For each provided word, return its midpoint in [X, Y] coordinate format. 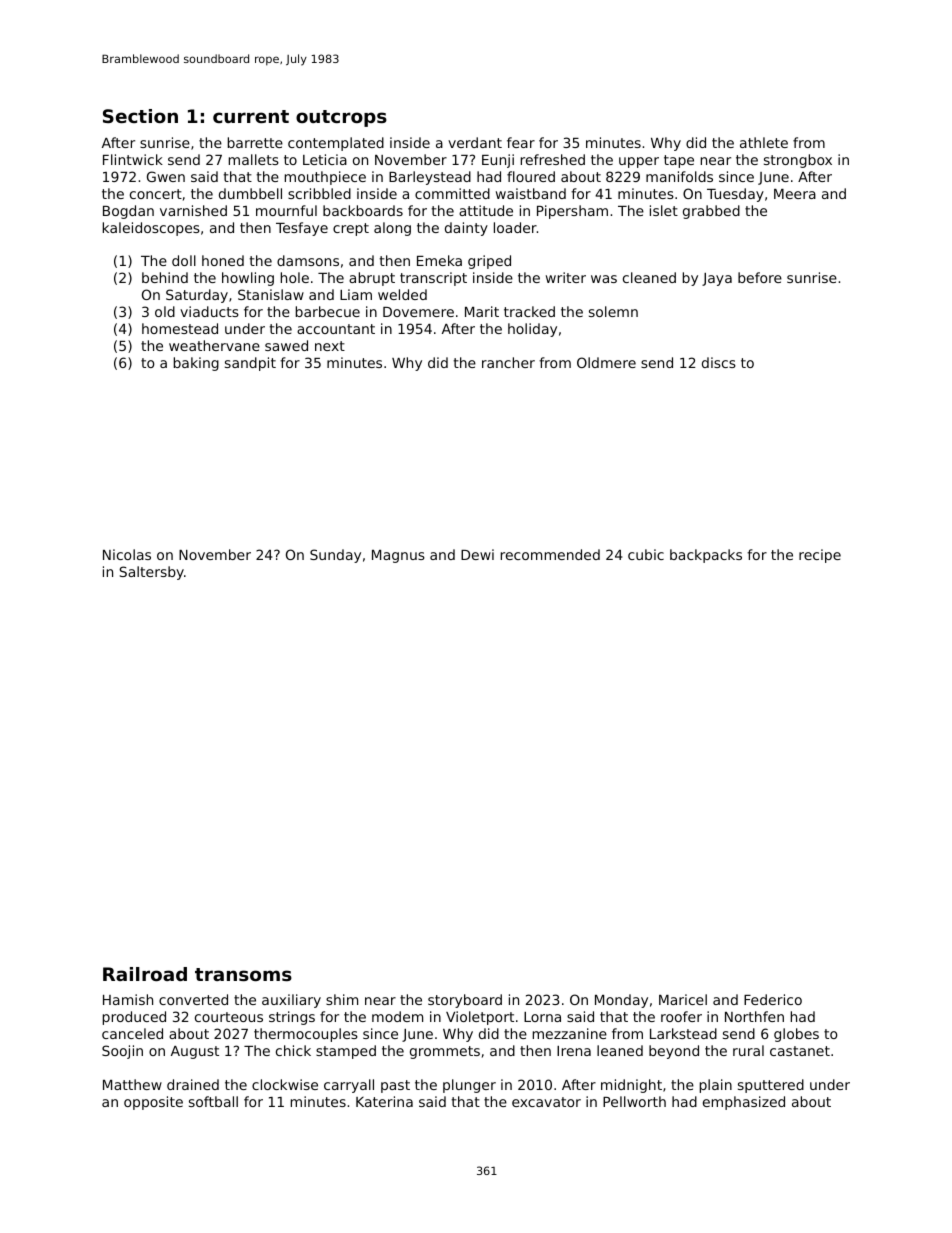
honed [223, 260]
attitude [486, 210]
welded [402, 294]
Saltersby [151, 573]
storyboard [465, 1001]
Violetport [480, 1018]
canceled [132, 1033]
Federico [773, 999]
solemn [613, 311]
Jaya [717, 279]
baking [196, 364]
